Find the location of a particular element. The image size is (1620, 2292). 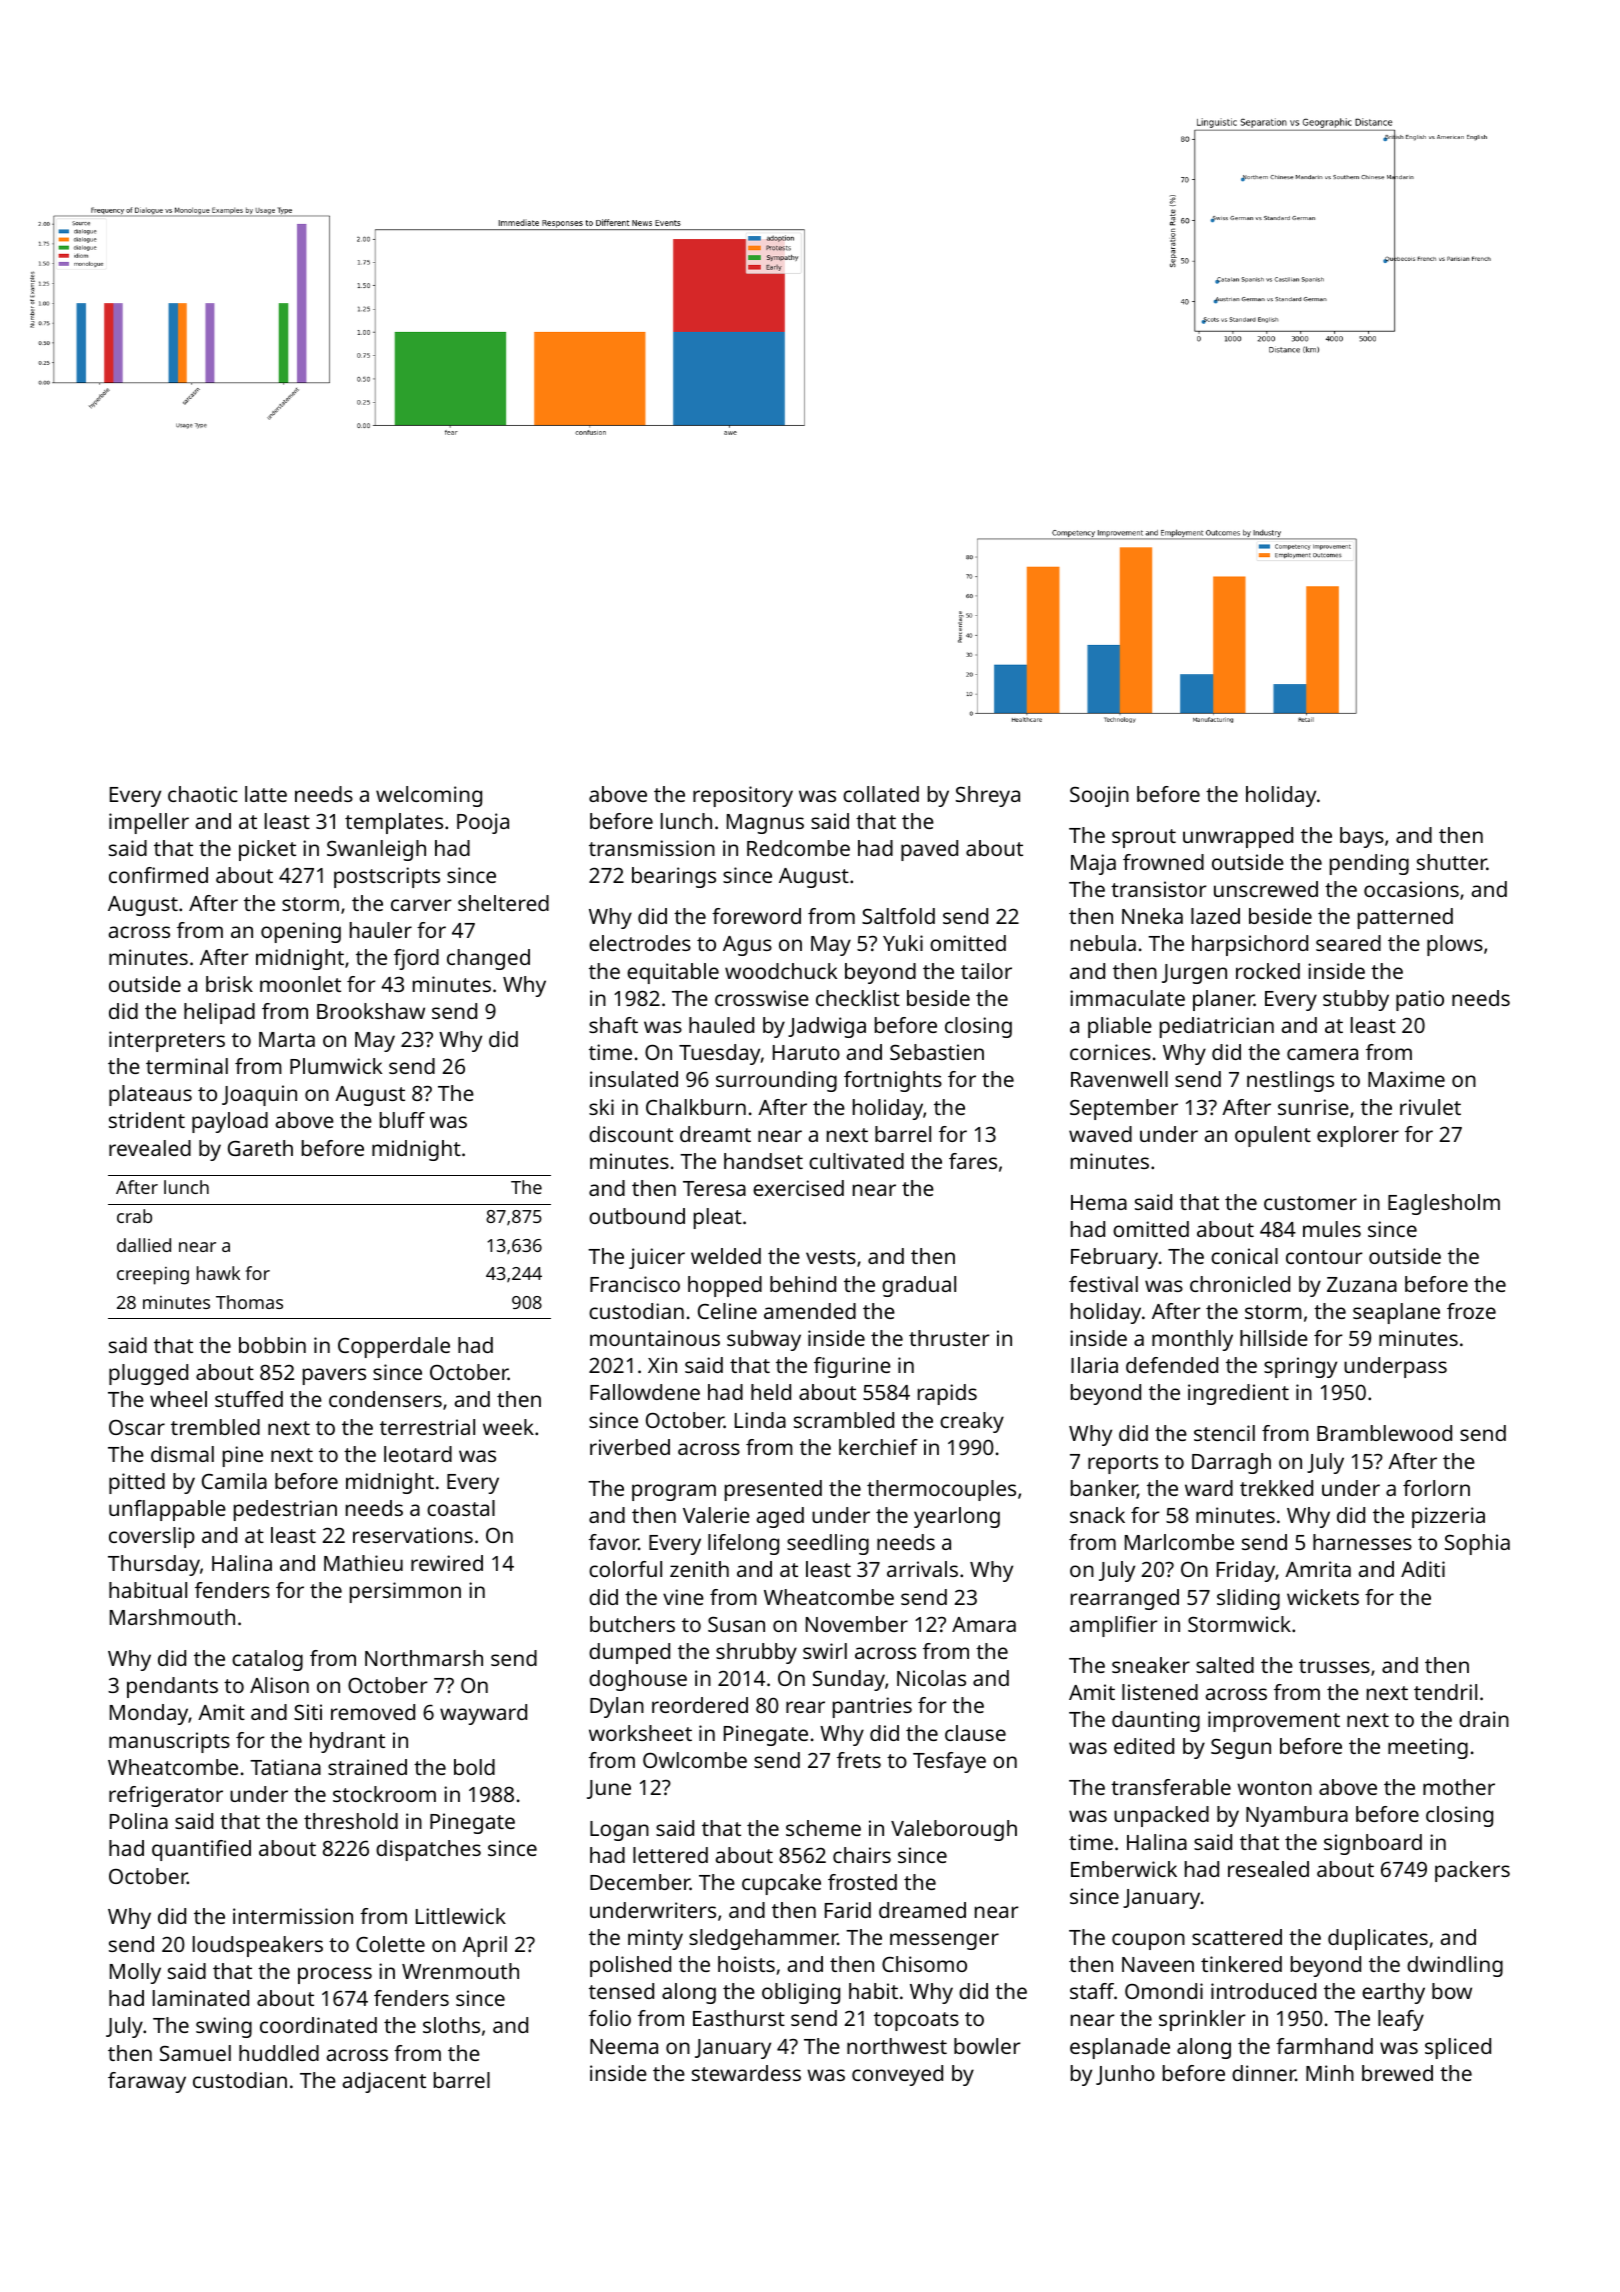

Yuki is located at coordinates (903, 943).
